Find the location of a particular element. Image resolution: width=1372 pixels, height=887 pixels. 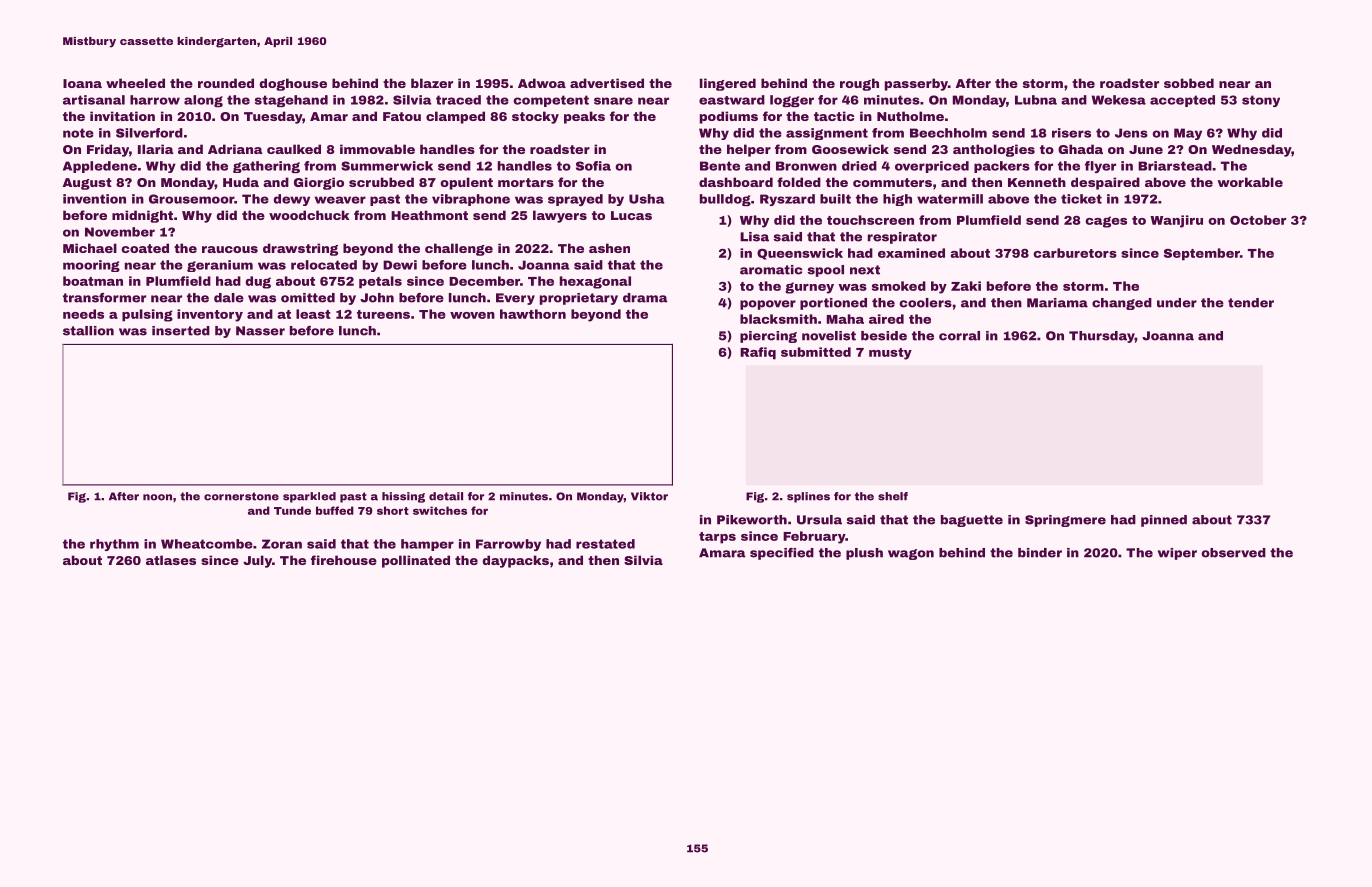

inserted is located at coordinates (181, 331).
